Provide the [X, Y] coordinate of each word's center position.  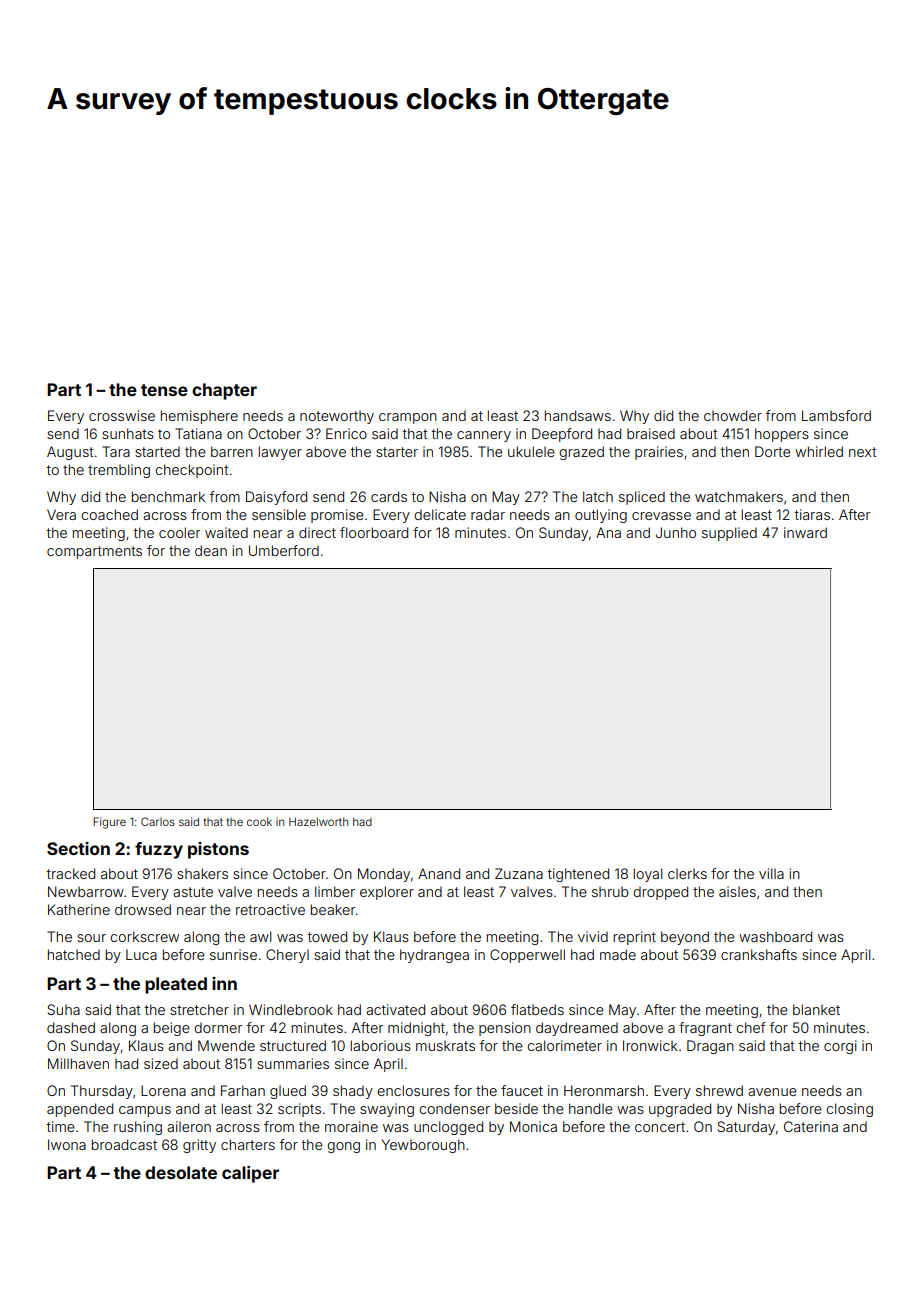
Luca [141, 954]
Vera [61, 514]
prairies [659, 453]
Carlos [158, 821]
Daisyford [276, 498]
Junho [676, 532]
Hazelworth [318, 822]
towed [327, 936]
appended [80, 1110]
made [618, 954]
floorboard [374, 532]
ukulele [531, 451]
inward [805, 532]
